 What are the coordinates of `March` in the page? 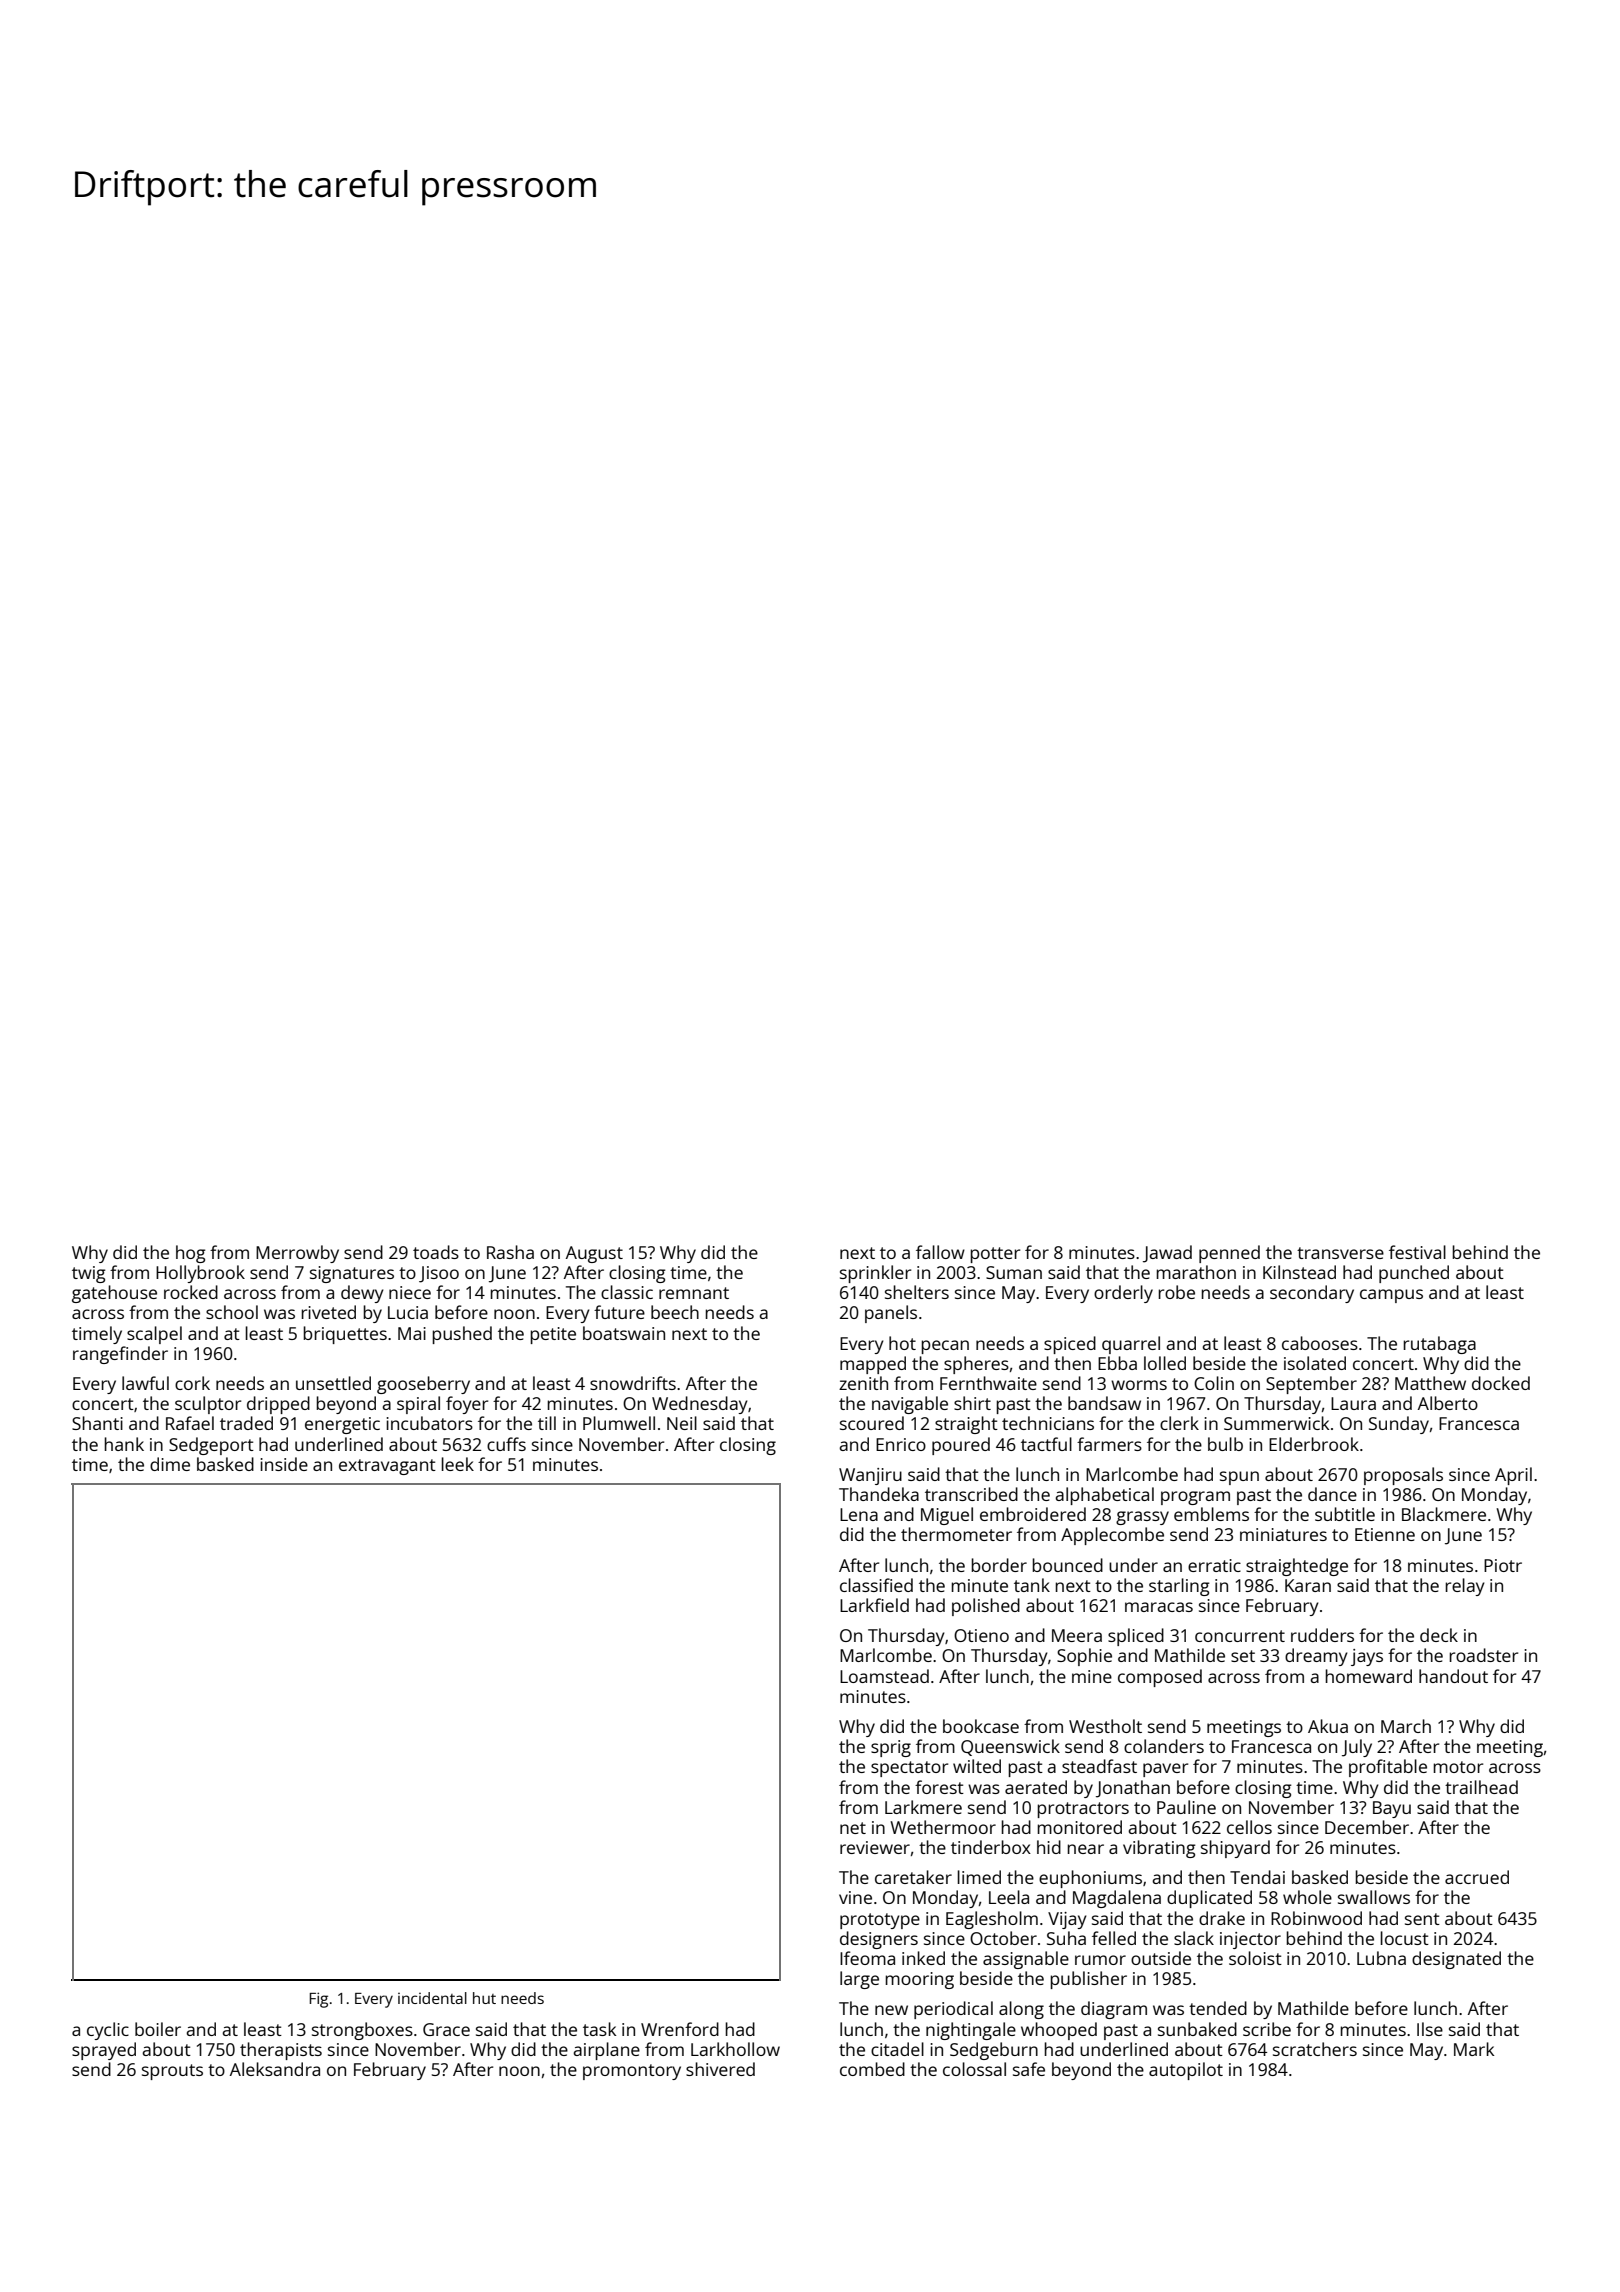 It's located at (1406, 1726).
